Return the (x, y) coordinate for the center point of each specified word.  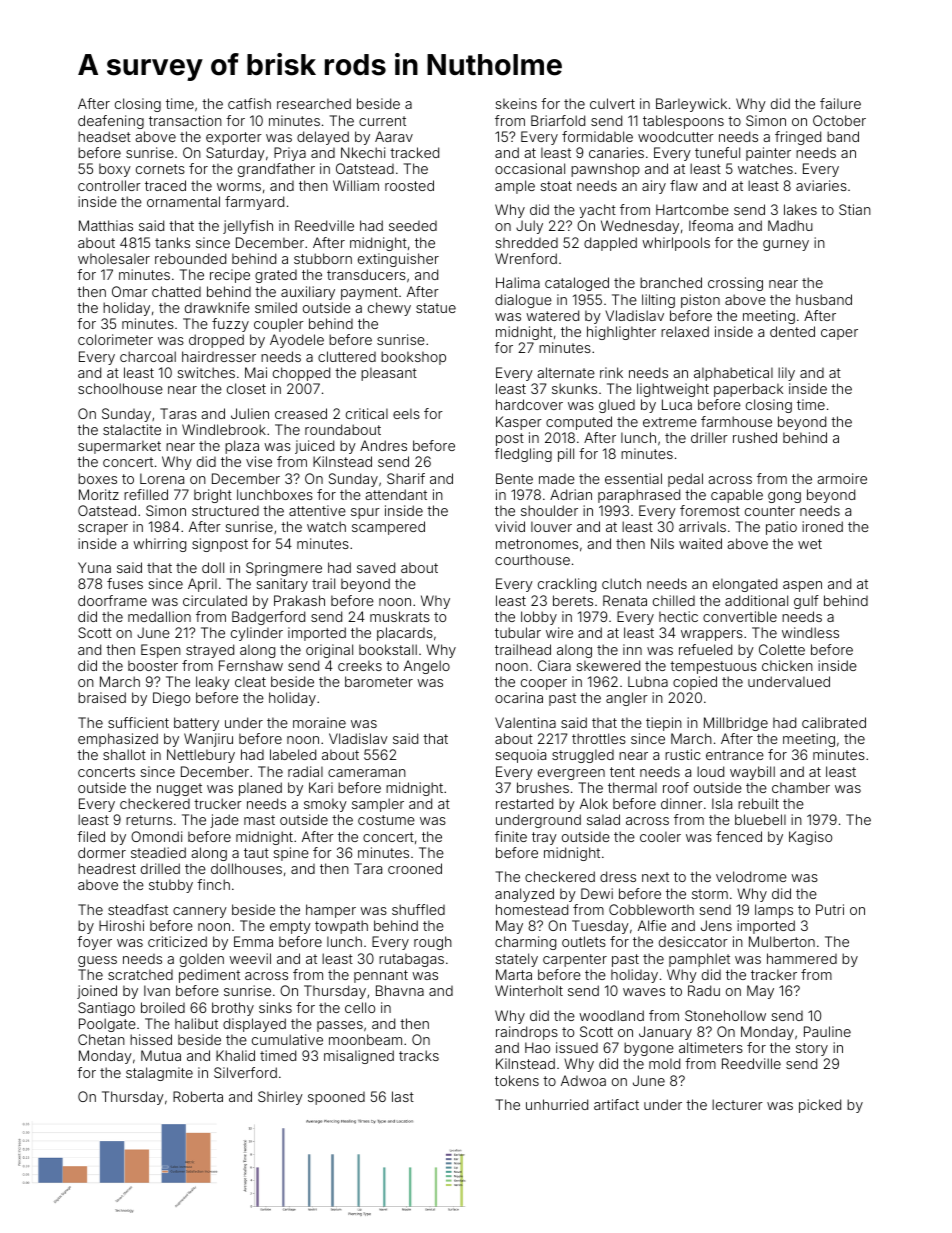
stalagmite (159, 1074)
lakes (800, 209)
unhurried (557, 1104)
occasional (530, 168)
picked (820, 1106)
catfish (249, 103)
